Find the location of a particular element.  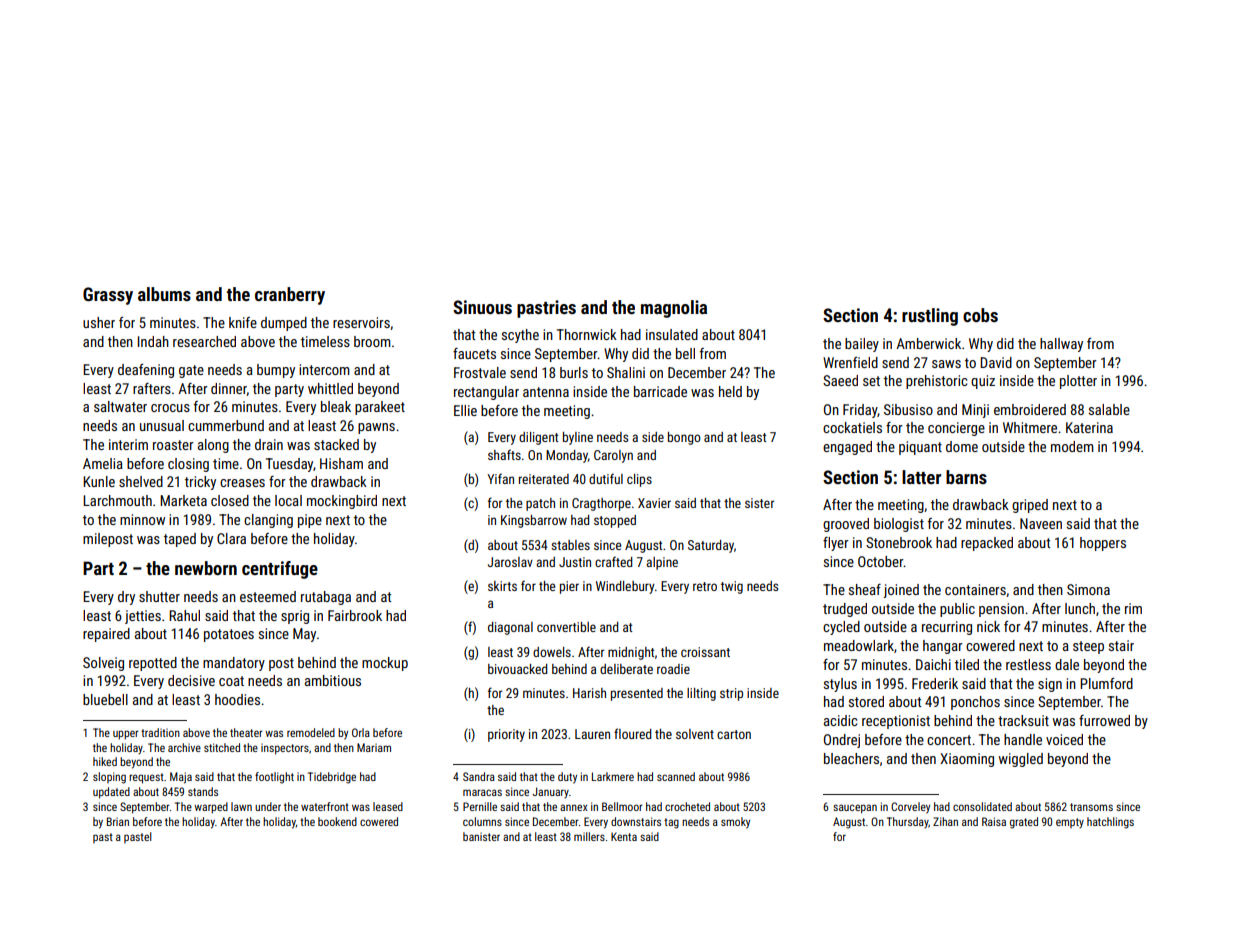

Kenta is located at coordinates (624, 836).
